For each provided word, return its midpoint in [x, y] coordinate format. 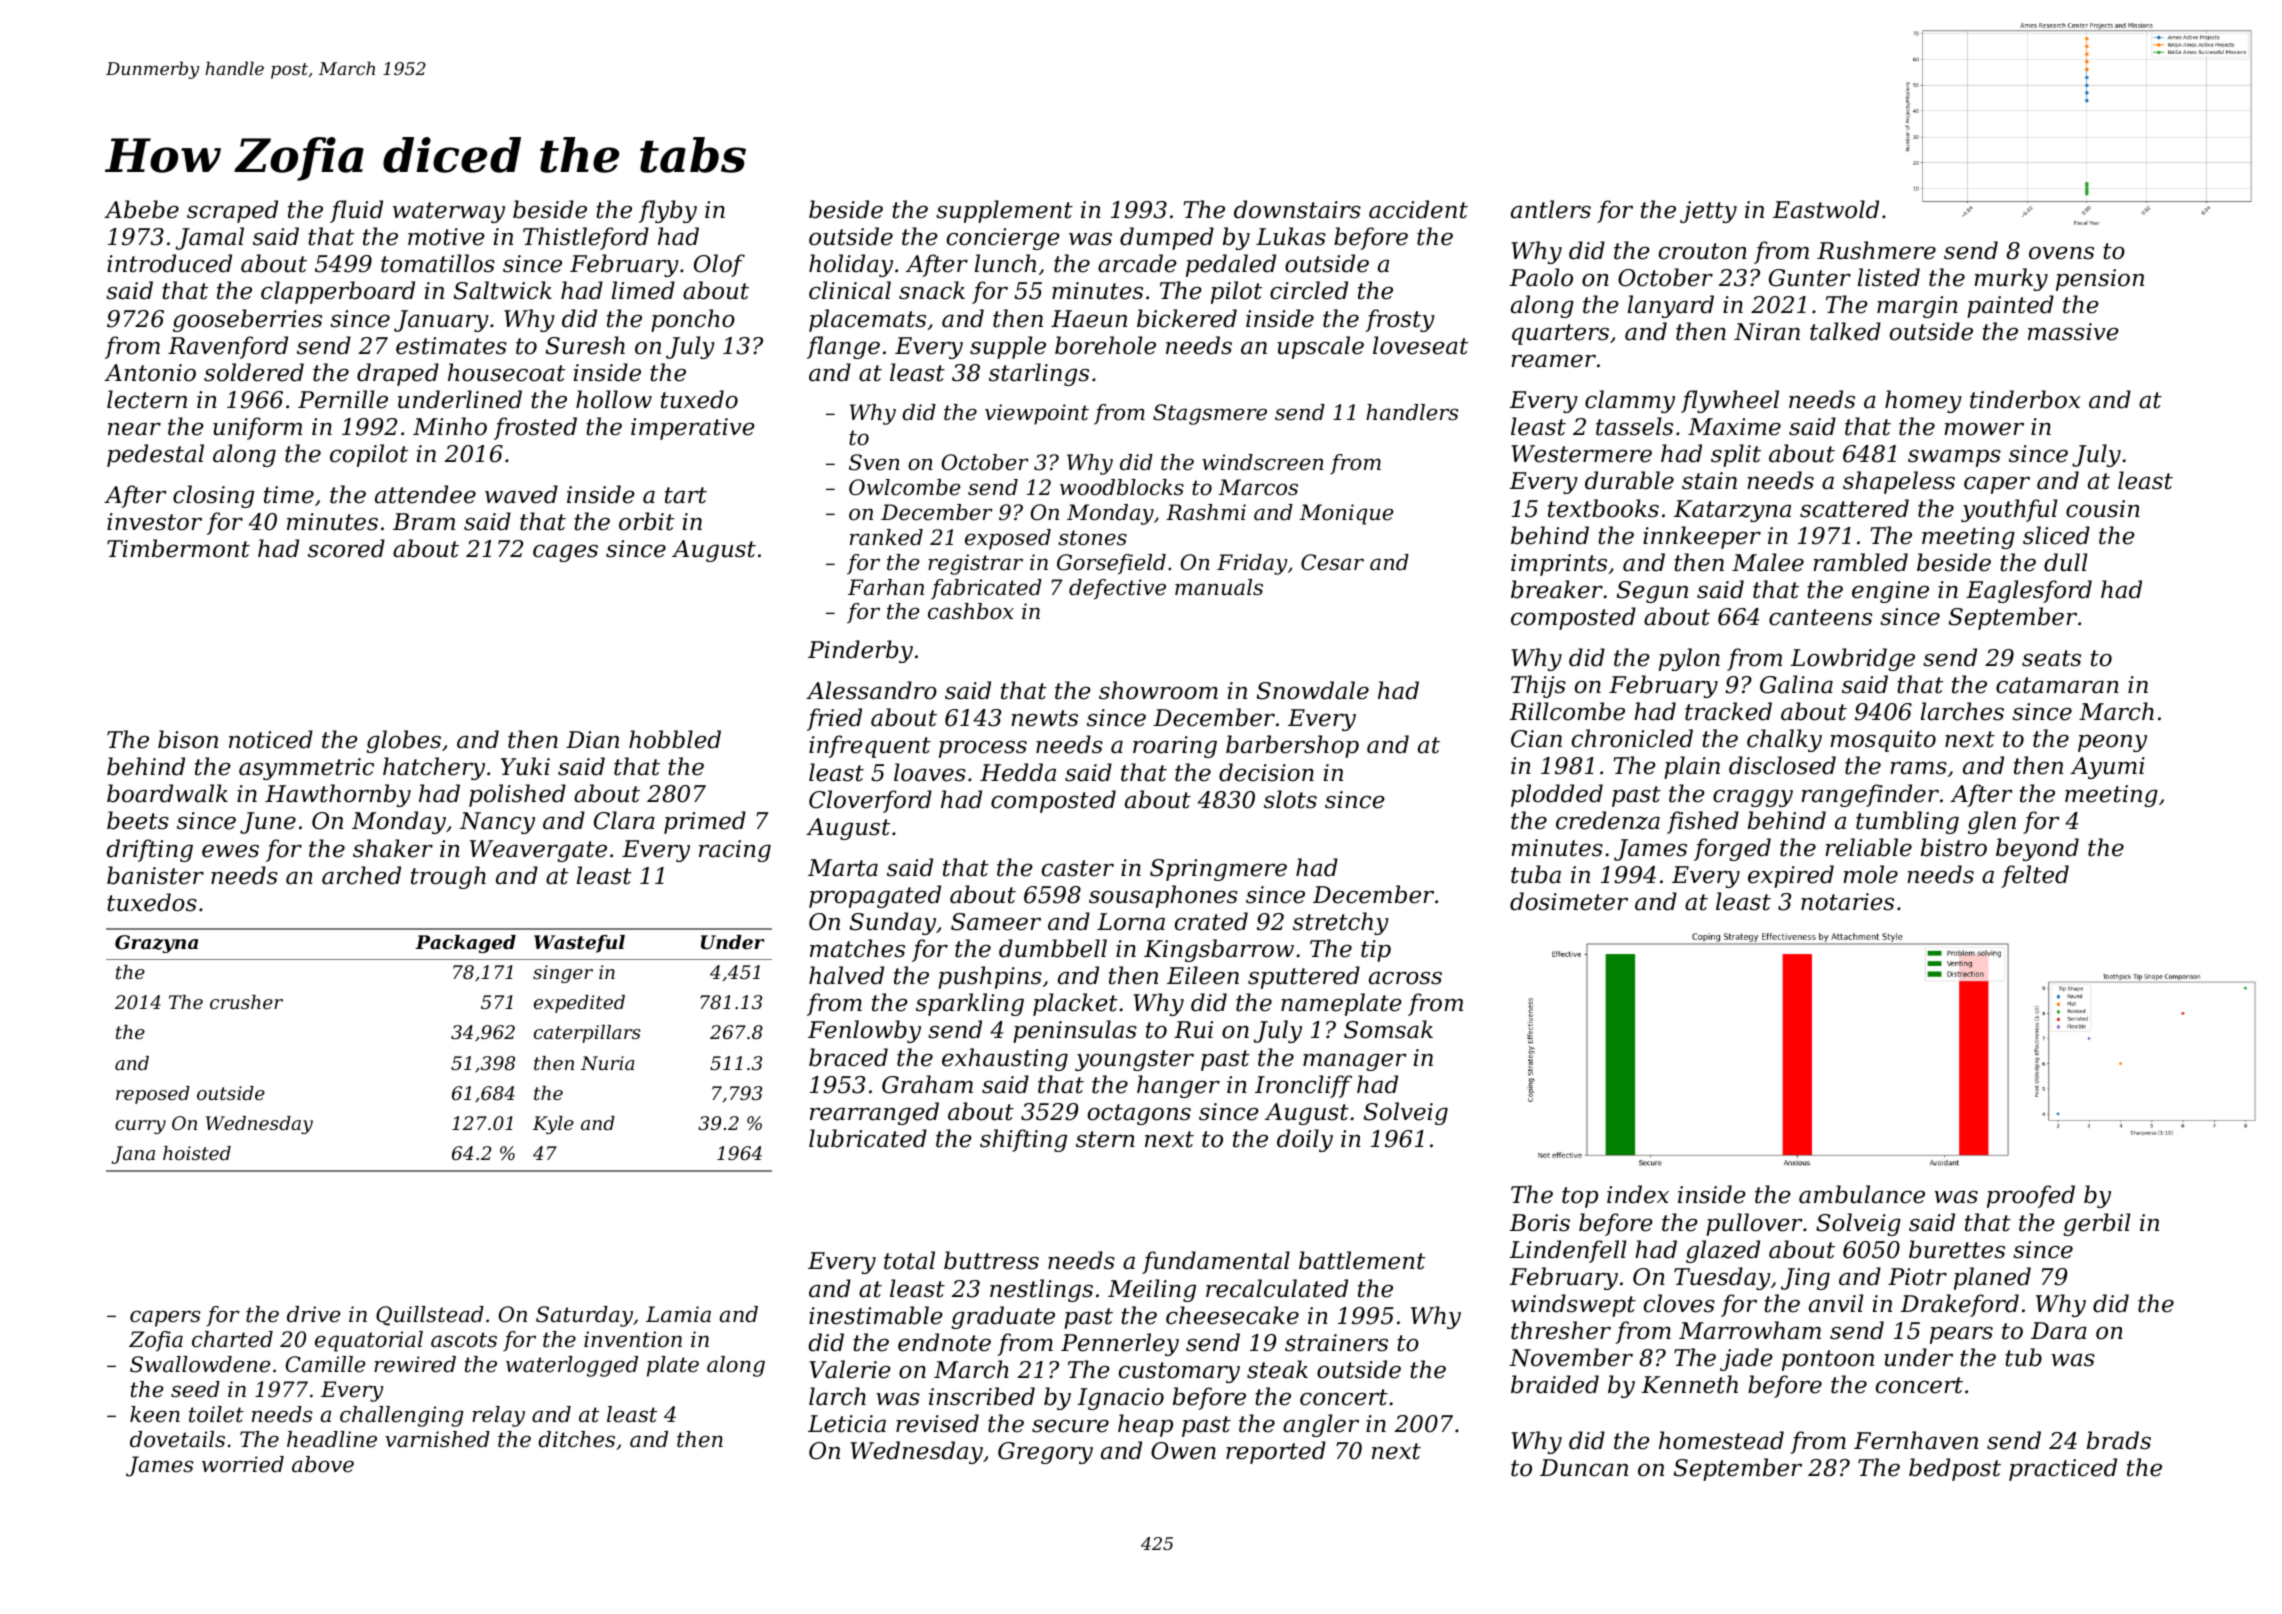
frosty [1400, 320]
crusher [246, 1002]
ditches [576, 1439]
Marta [843, 868]
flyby [668, 211]
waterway [449, 212]
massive [2073, 332]
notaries [1847, 902]
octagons [1139, 1114]
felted [2035, 876]
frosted [535, 428]
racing [735, 851]
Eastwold [1826, 209]
